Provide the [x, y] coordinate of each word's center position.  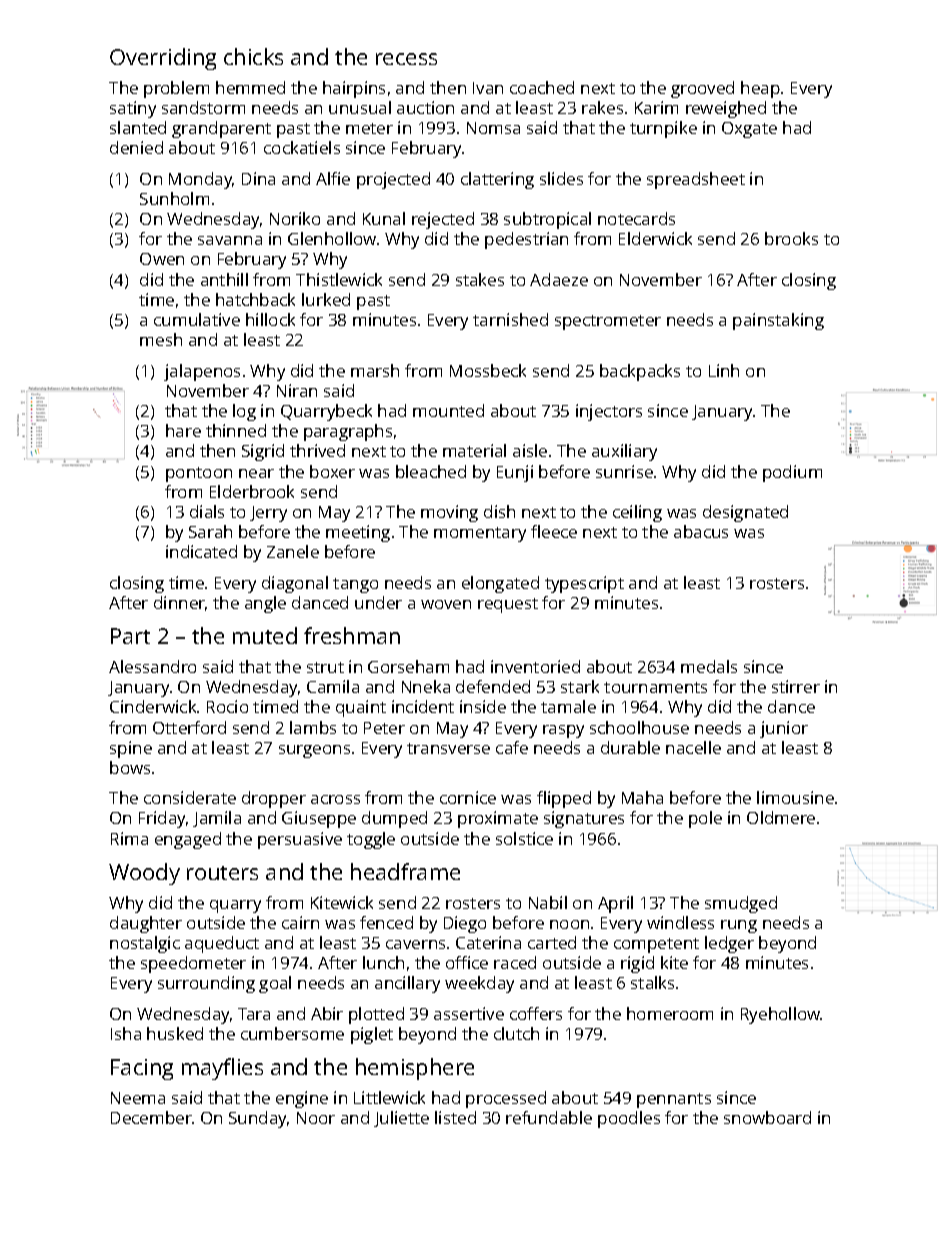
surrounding [206, 984]
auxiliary [624, 452]
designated [745, 513]
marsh [375, 370]
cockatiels [302, 147]
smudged [741, 904]
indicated [201, 551]
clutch [516, 1033]
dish [499, 511]
